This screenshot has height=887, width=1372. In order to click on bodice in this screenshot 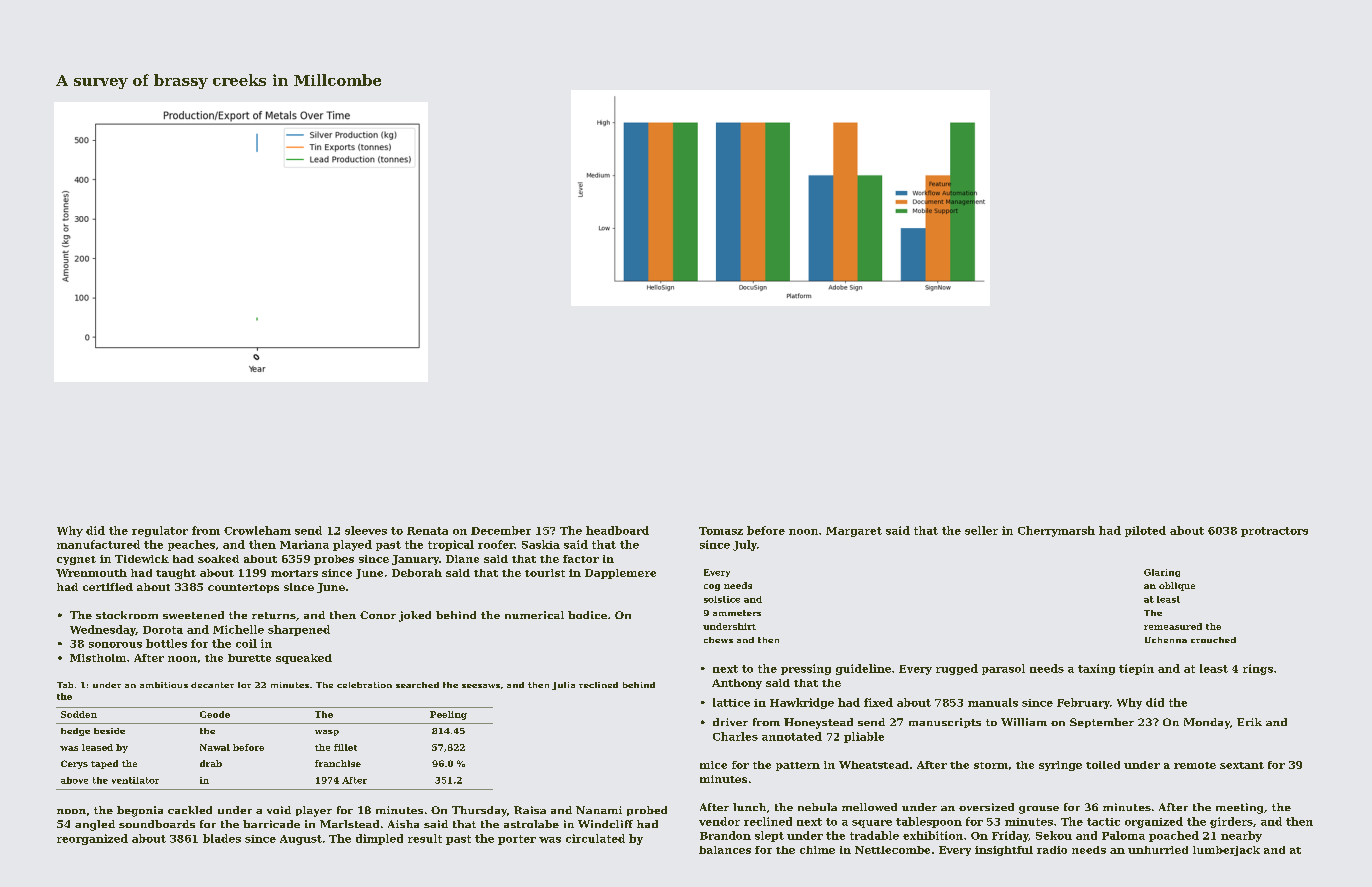, I will do `click(587, 615)`.
